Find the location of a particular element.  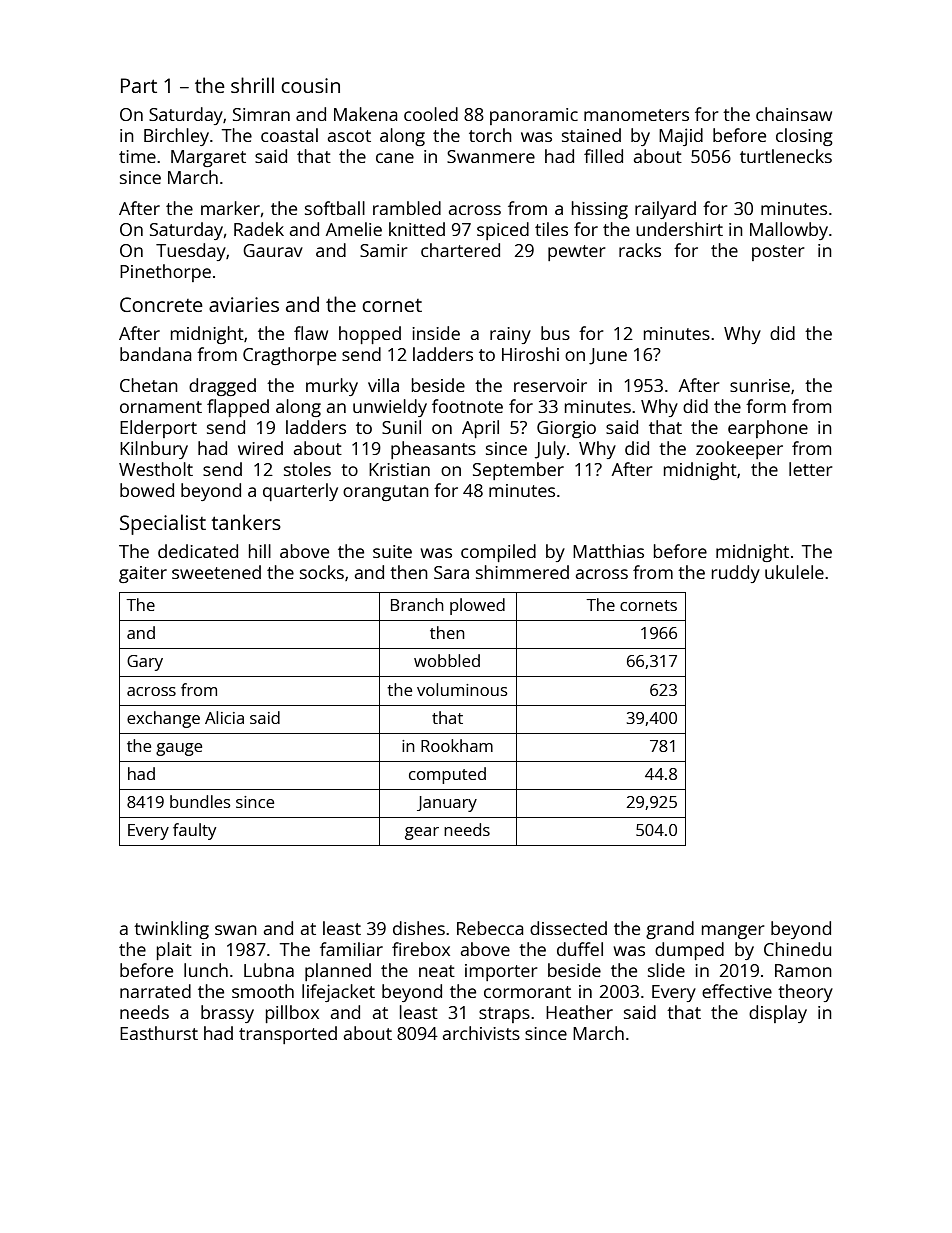

computed is located at coordinates (447, 775).
